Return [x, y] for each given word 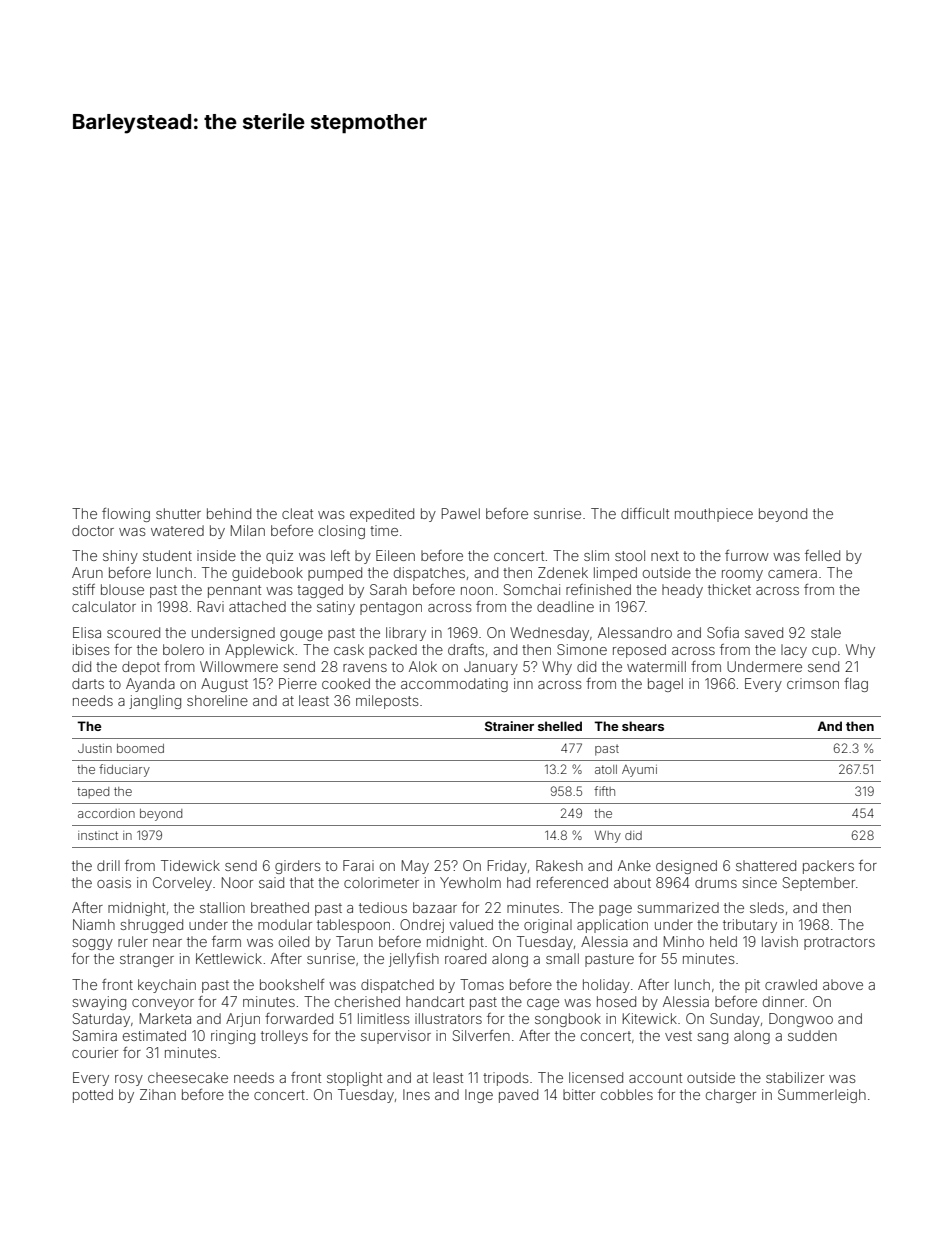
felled [822, 555]
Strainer [509, 726]
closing [342, 532]
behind [229, 513]
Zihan [158, 1094]
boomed [140, 748]
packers [828, 867]
